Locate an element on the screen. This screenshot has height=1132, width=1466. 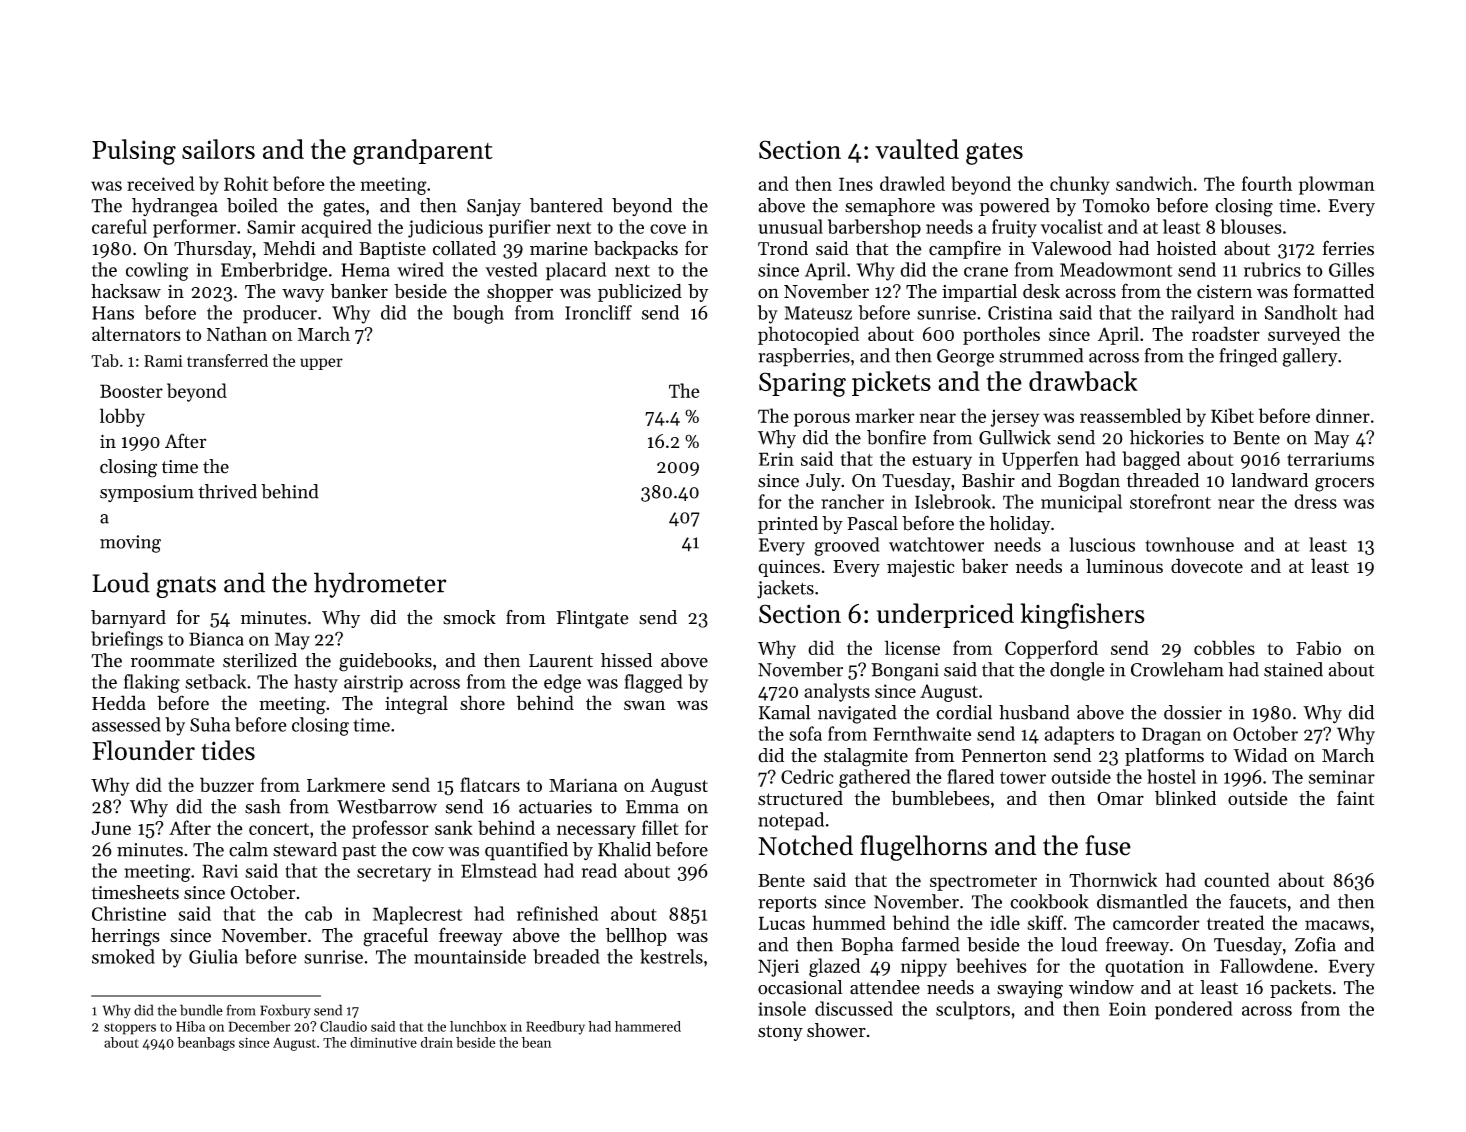
printed is located at coordinates (788, 525).
